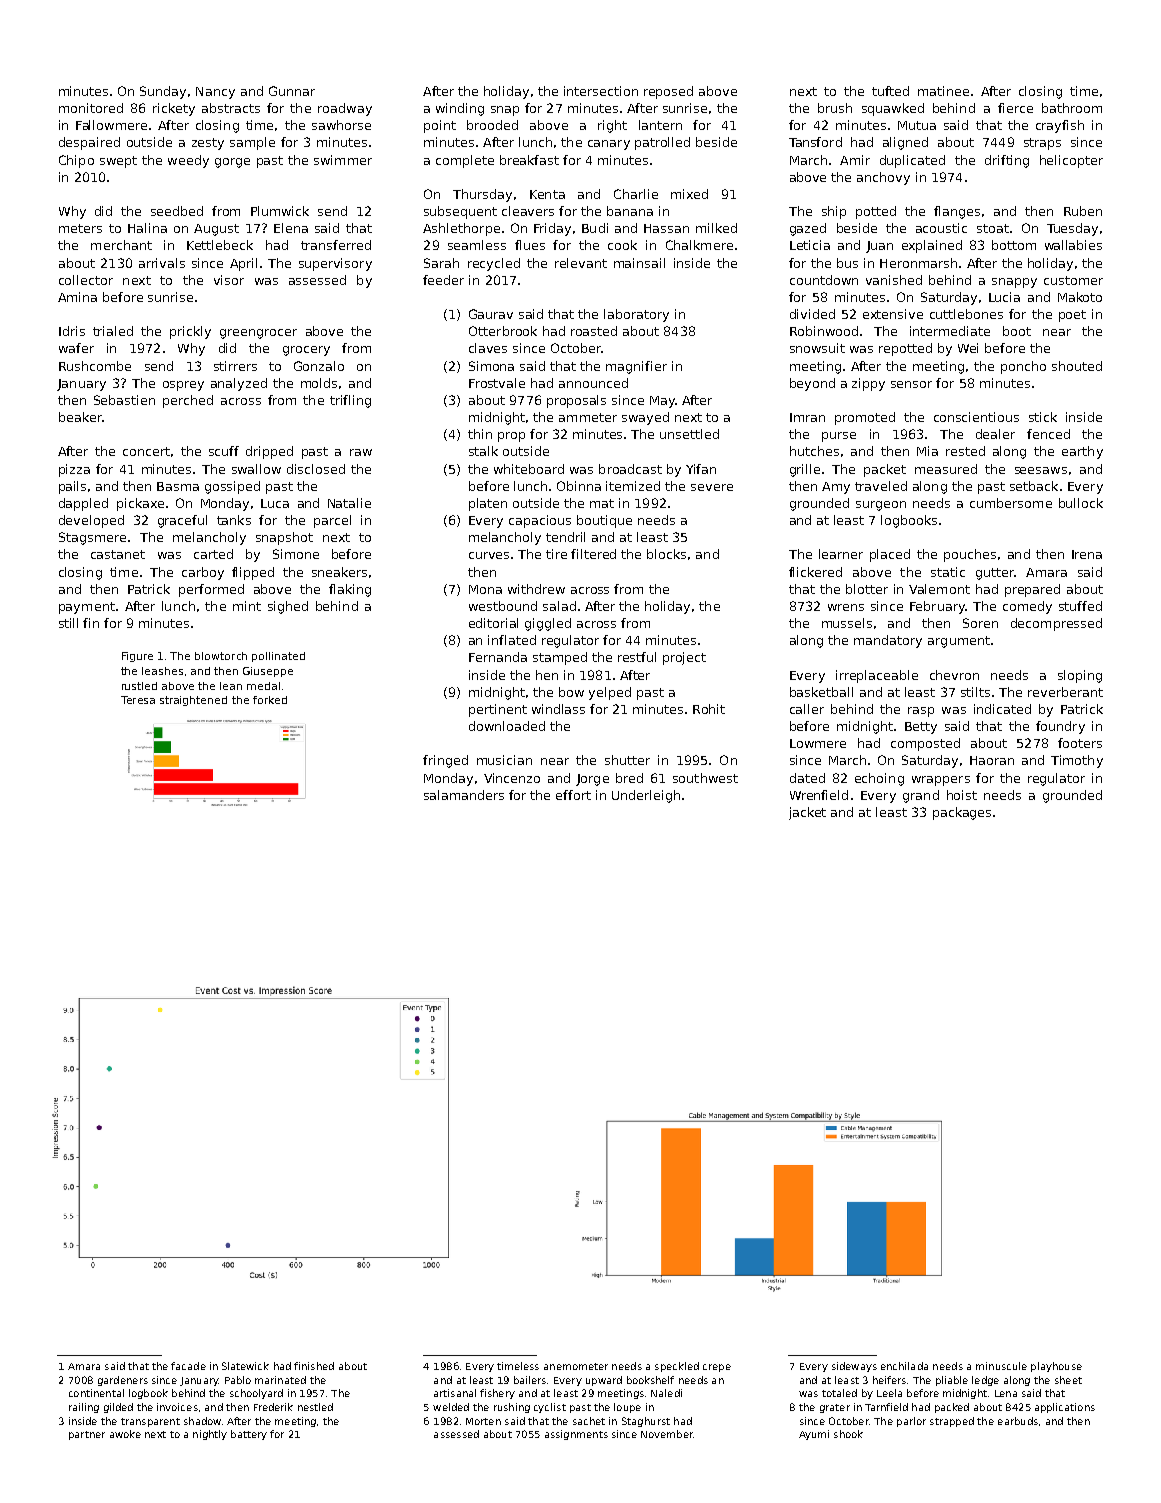 This screenshot has width=1161, height=1503. I want to click on minuscule, so click(1001, 1366).
